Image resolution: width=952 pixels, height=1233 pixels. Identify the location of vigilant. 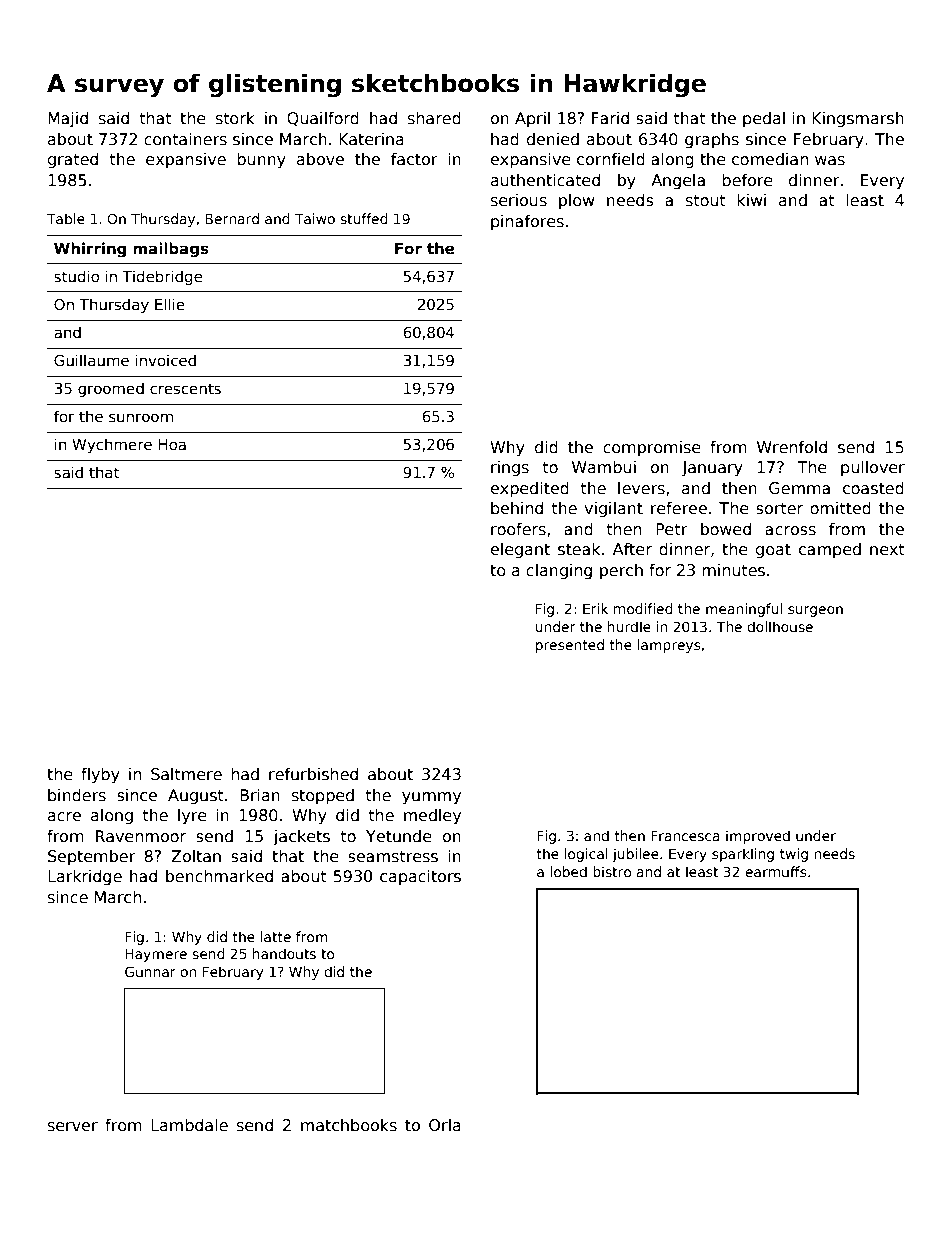
(613, 509).
